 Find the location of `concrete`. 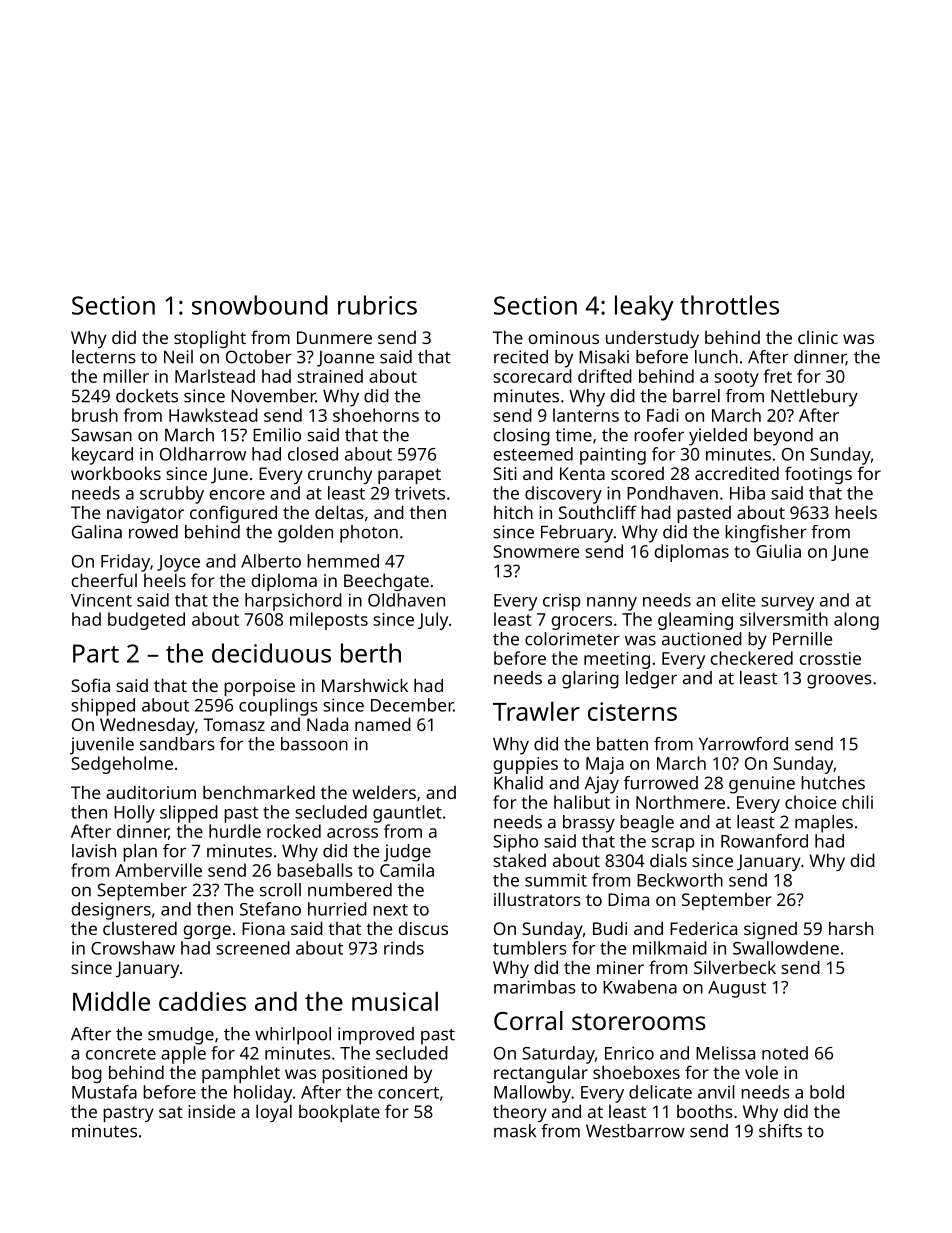

concrete is located at coordinates (121, 1054).
